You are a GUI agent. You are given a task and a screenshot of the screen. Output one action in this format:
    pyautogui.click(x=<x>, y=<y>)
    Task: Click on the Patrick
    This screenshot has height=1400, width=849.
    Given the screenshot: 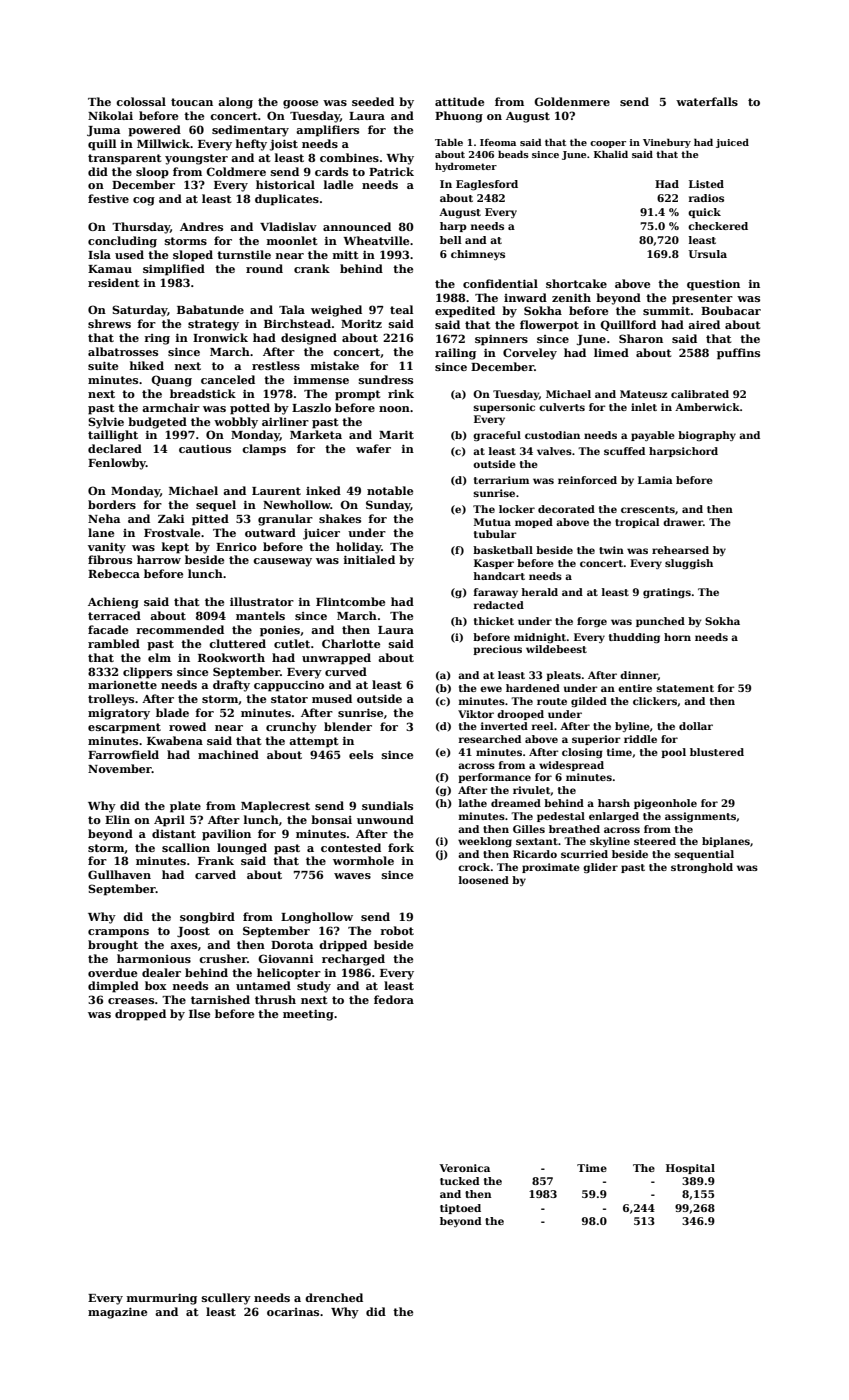 What is the action you would take?
    pyautogui.click(x=391, y=171)
